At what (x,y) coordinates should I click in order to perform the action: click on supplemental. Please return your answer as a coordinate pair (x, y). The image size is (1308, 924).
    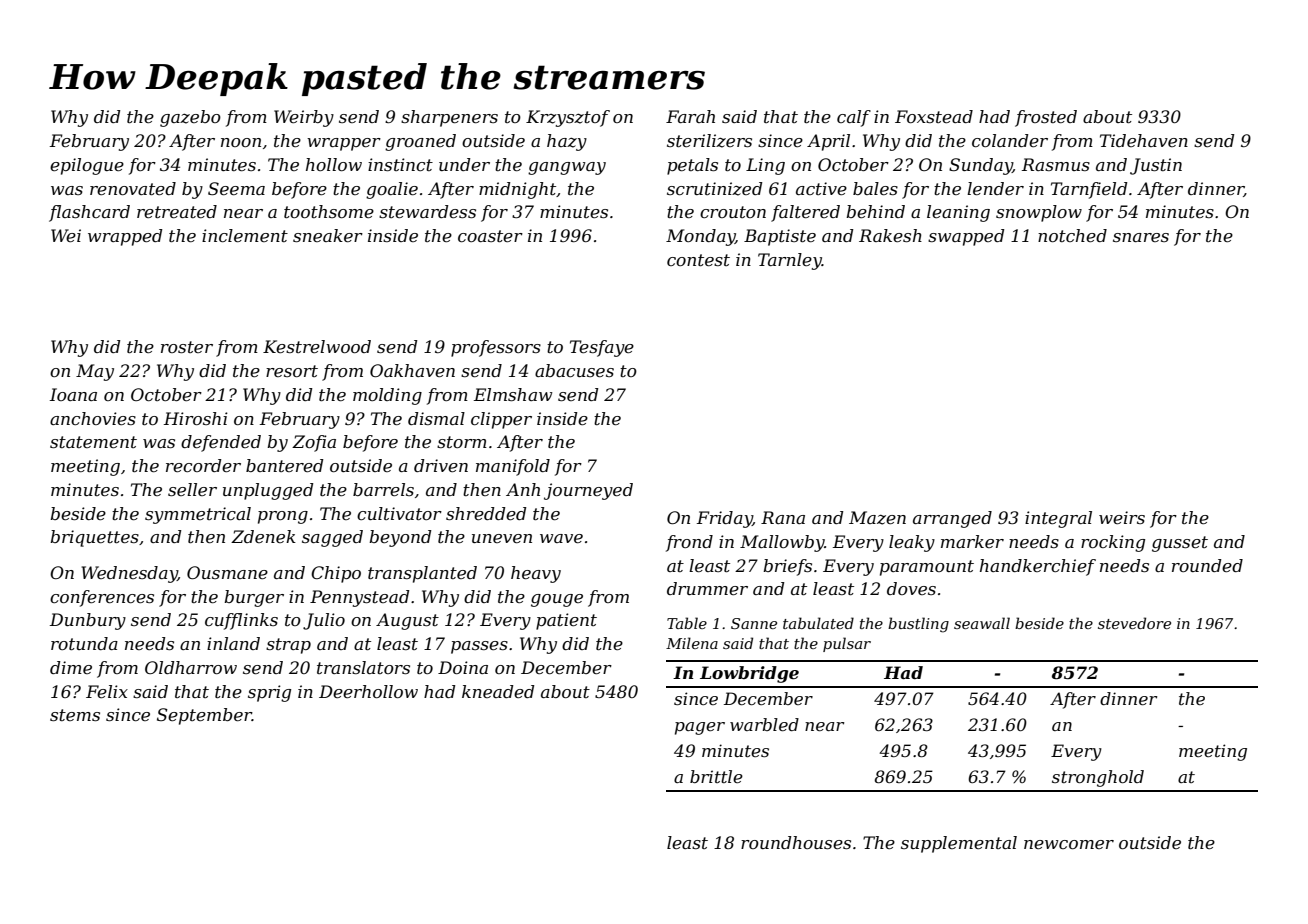
    Looking at the image, I should click on (959, 844).
